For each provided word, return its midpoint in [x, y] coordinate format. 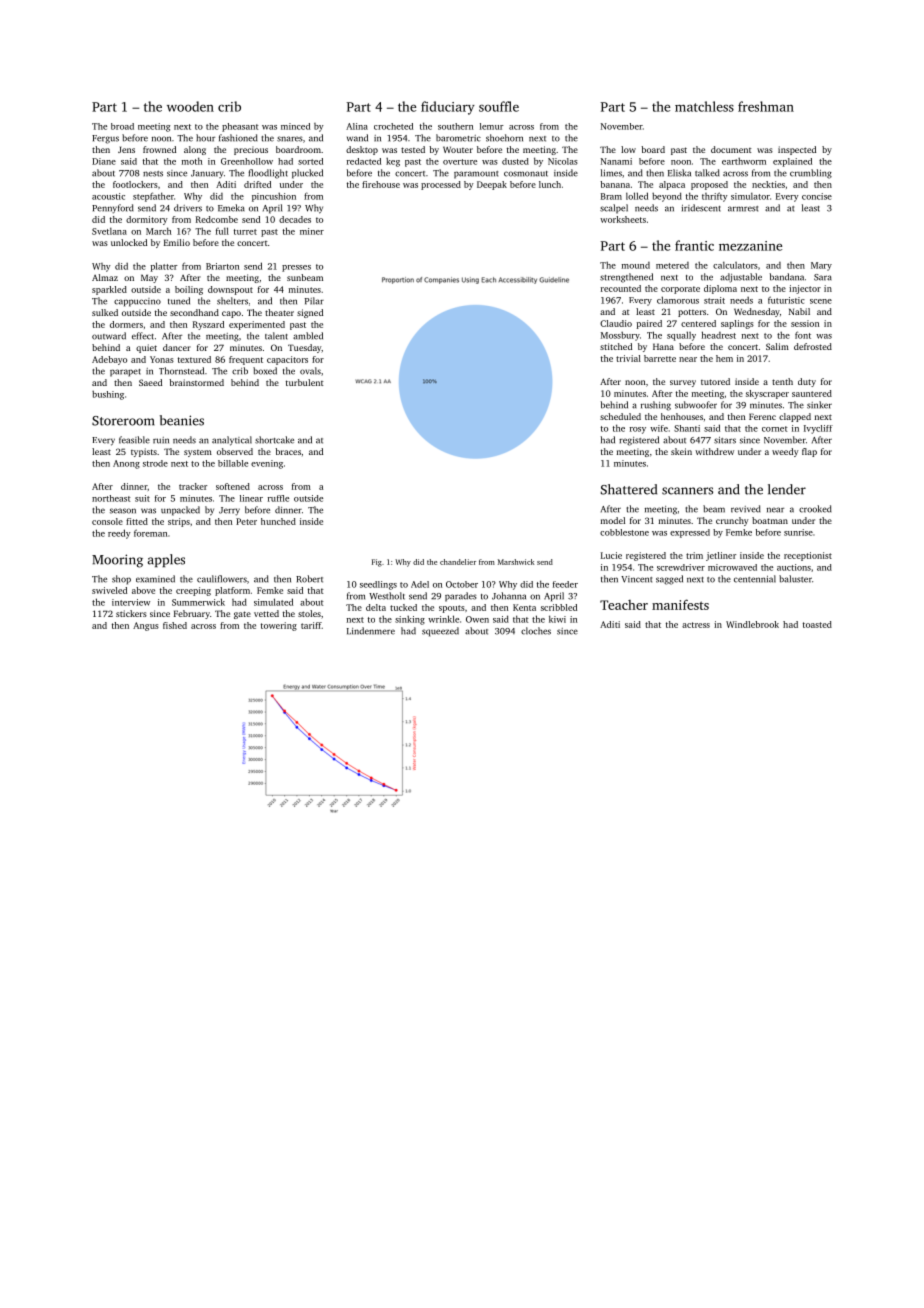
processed [441, 185]
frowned [159, 149]
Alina [357, 126]
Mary [821, 266]
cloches [536, 631]
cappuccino [137, 302]
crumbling [811, 174]
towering [279, 626]
